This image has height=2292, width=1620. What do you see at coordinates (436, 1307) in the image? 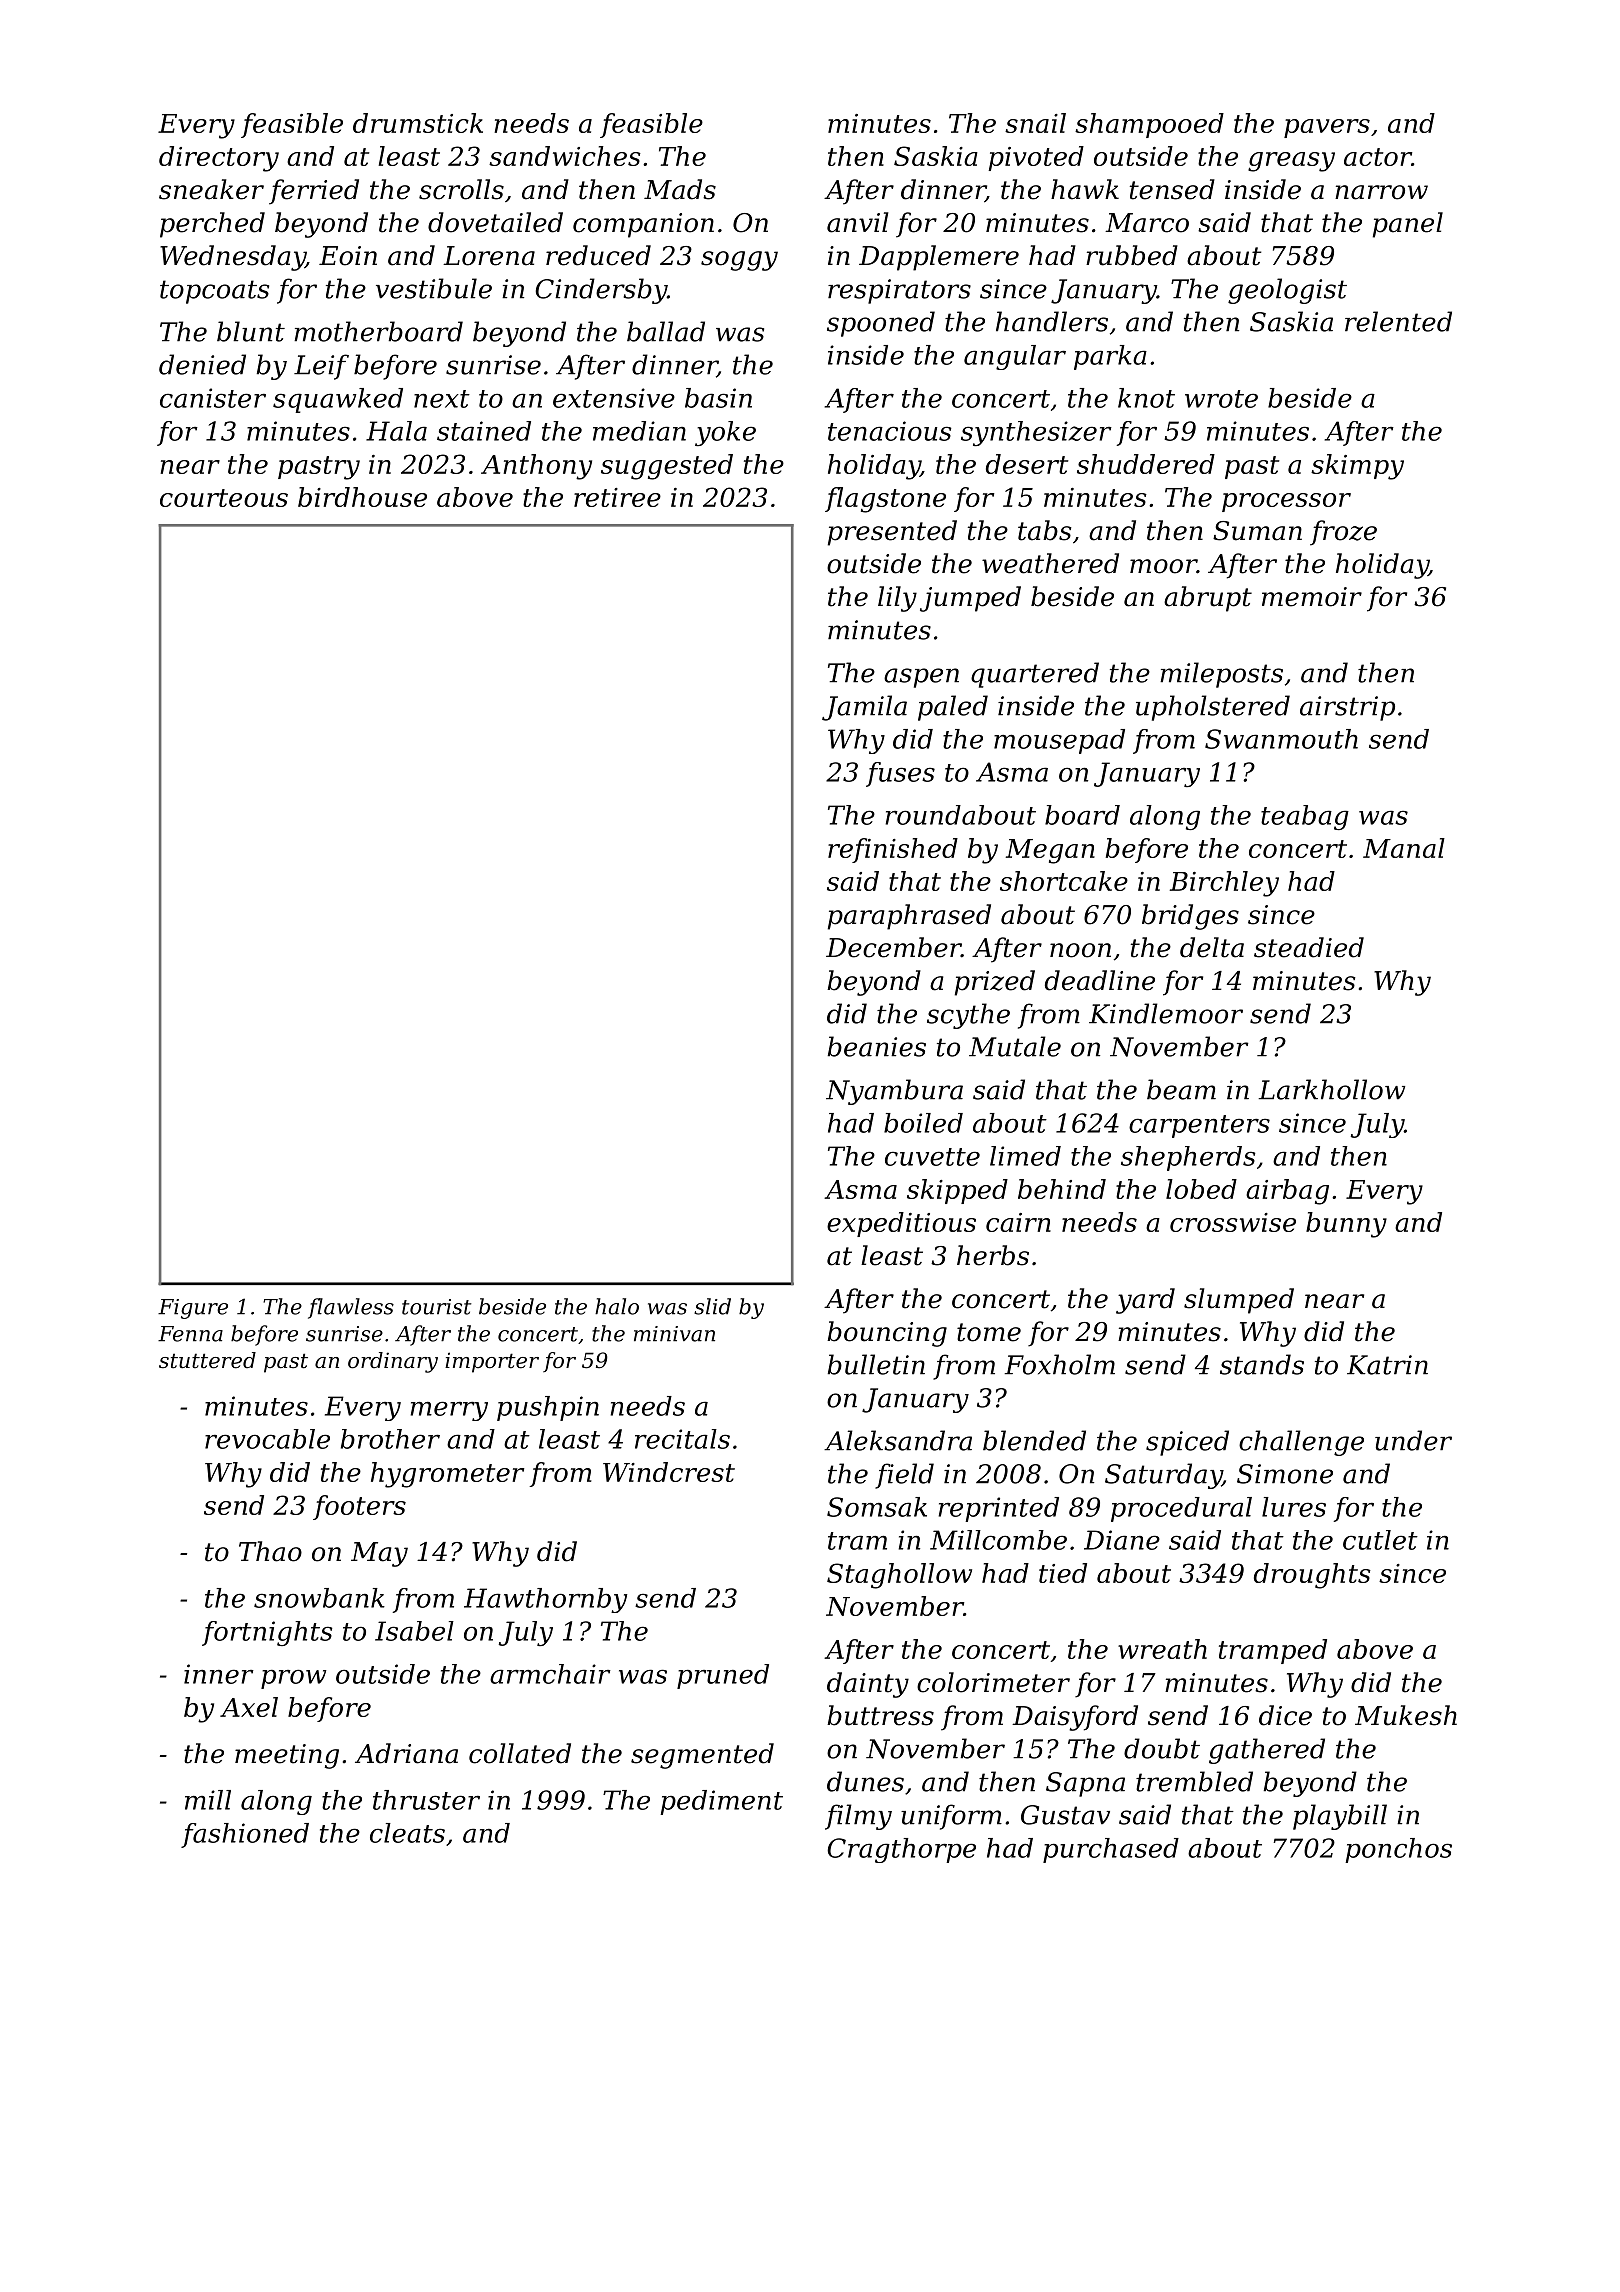
I see `tourist` at bounding box center [436, 1307].
